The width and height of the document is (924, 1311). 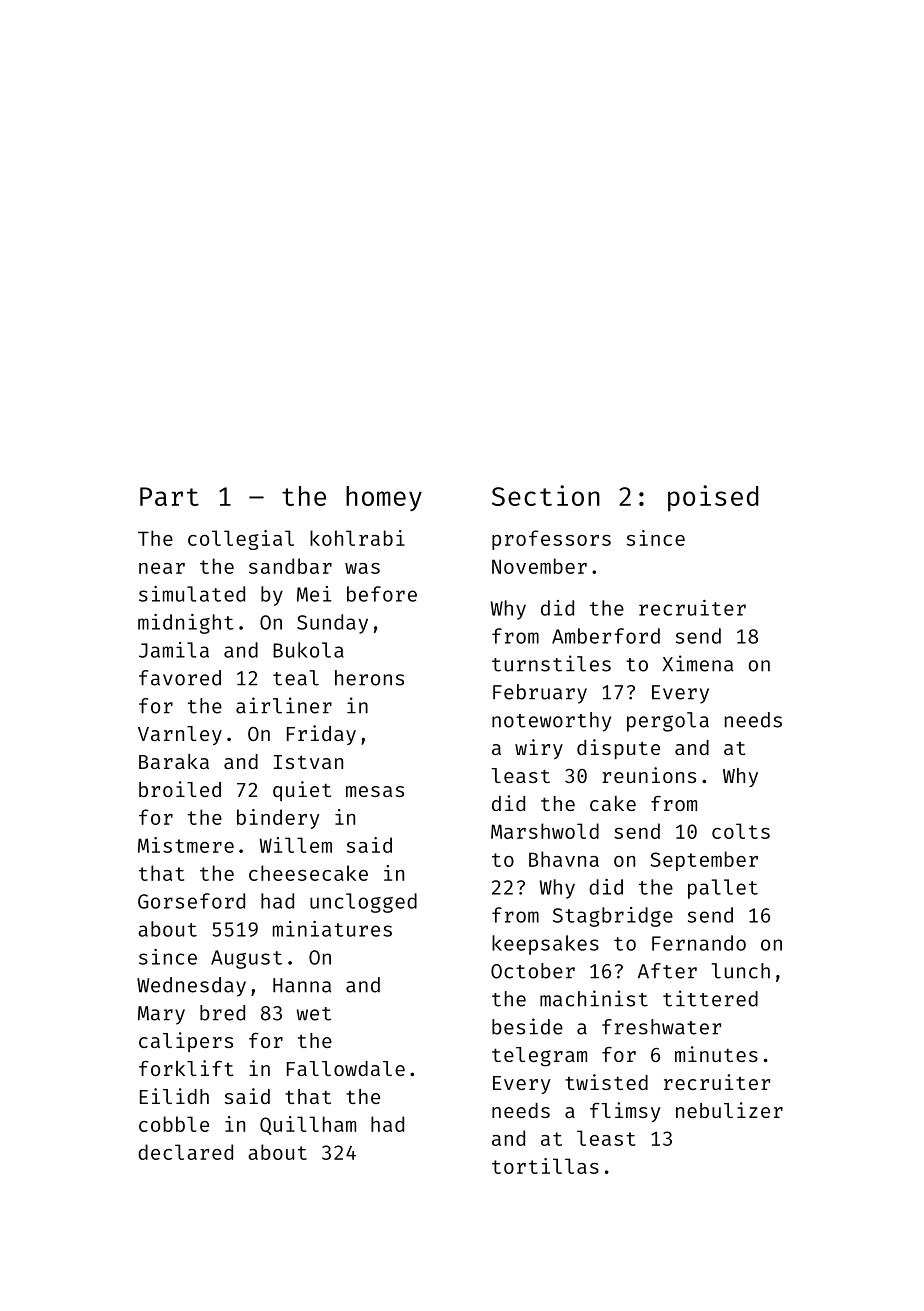 What do you see at coordinates (169, 496) in the document?
I see `Part` at bounding box center [169, 496].
